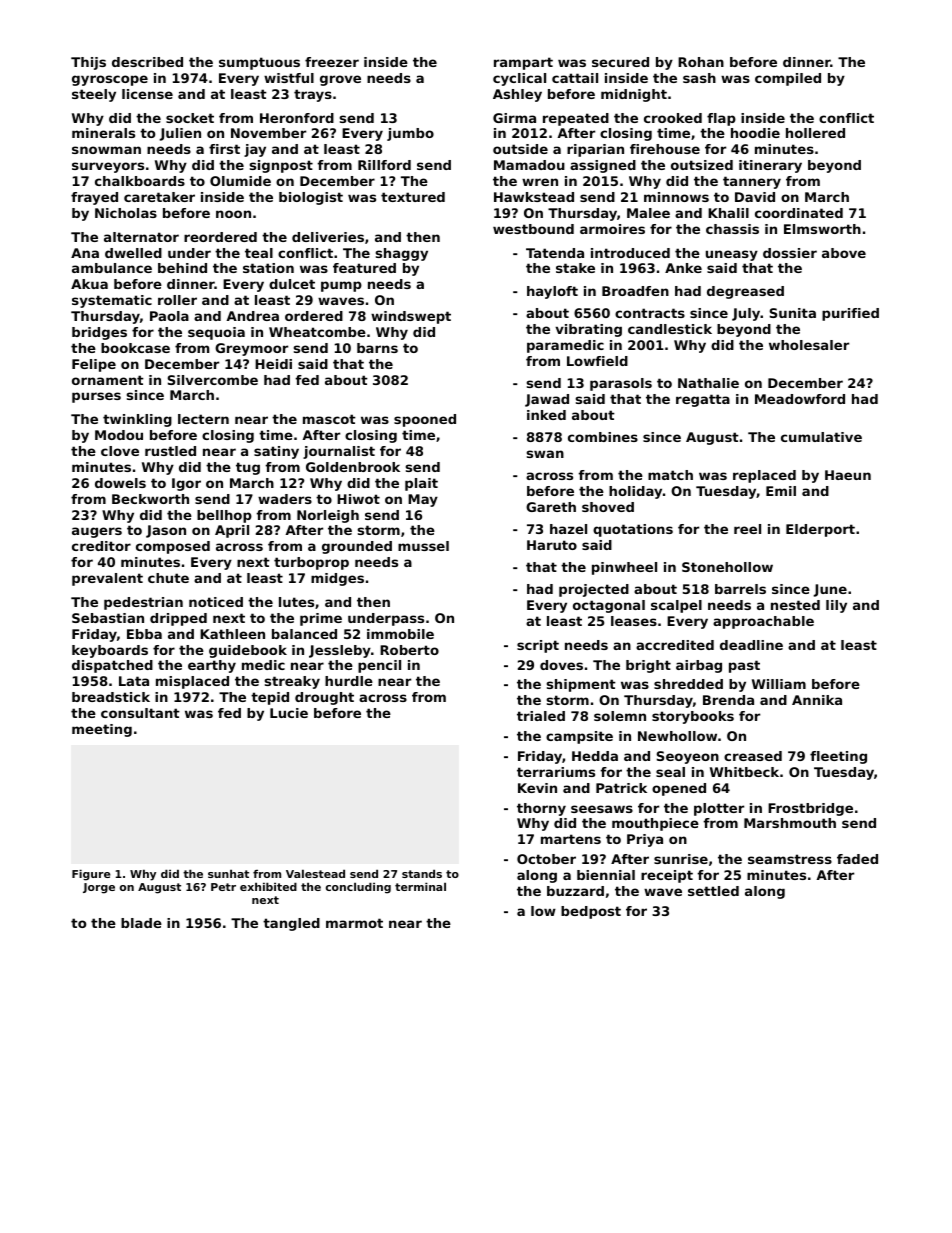 The width and height of the image is (952, 1233). I want to click on cattail, so click(575, 78).
